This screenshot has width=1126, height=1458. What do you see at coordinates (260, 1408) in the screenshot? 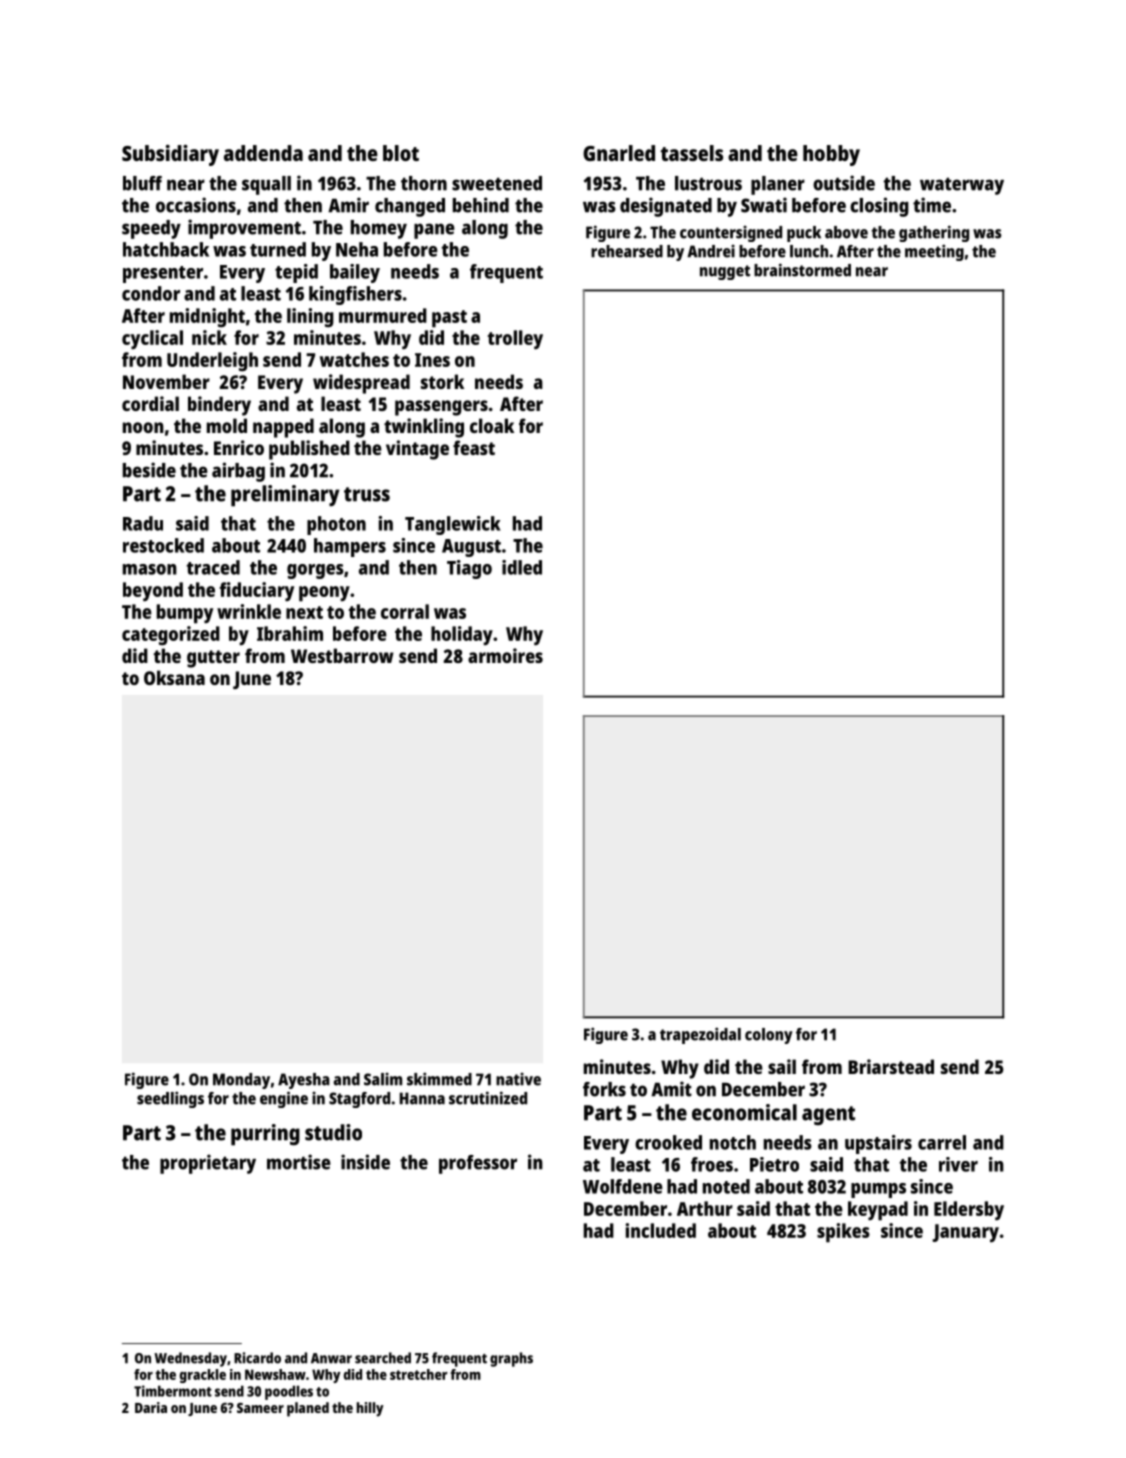
I see `Sameer` at bounding box center [260, 1408].
